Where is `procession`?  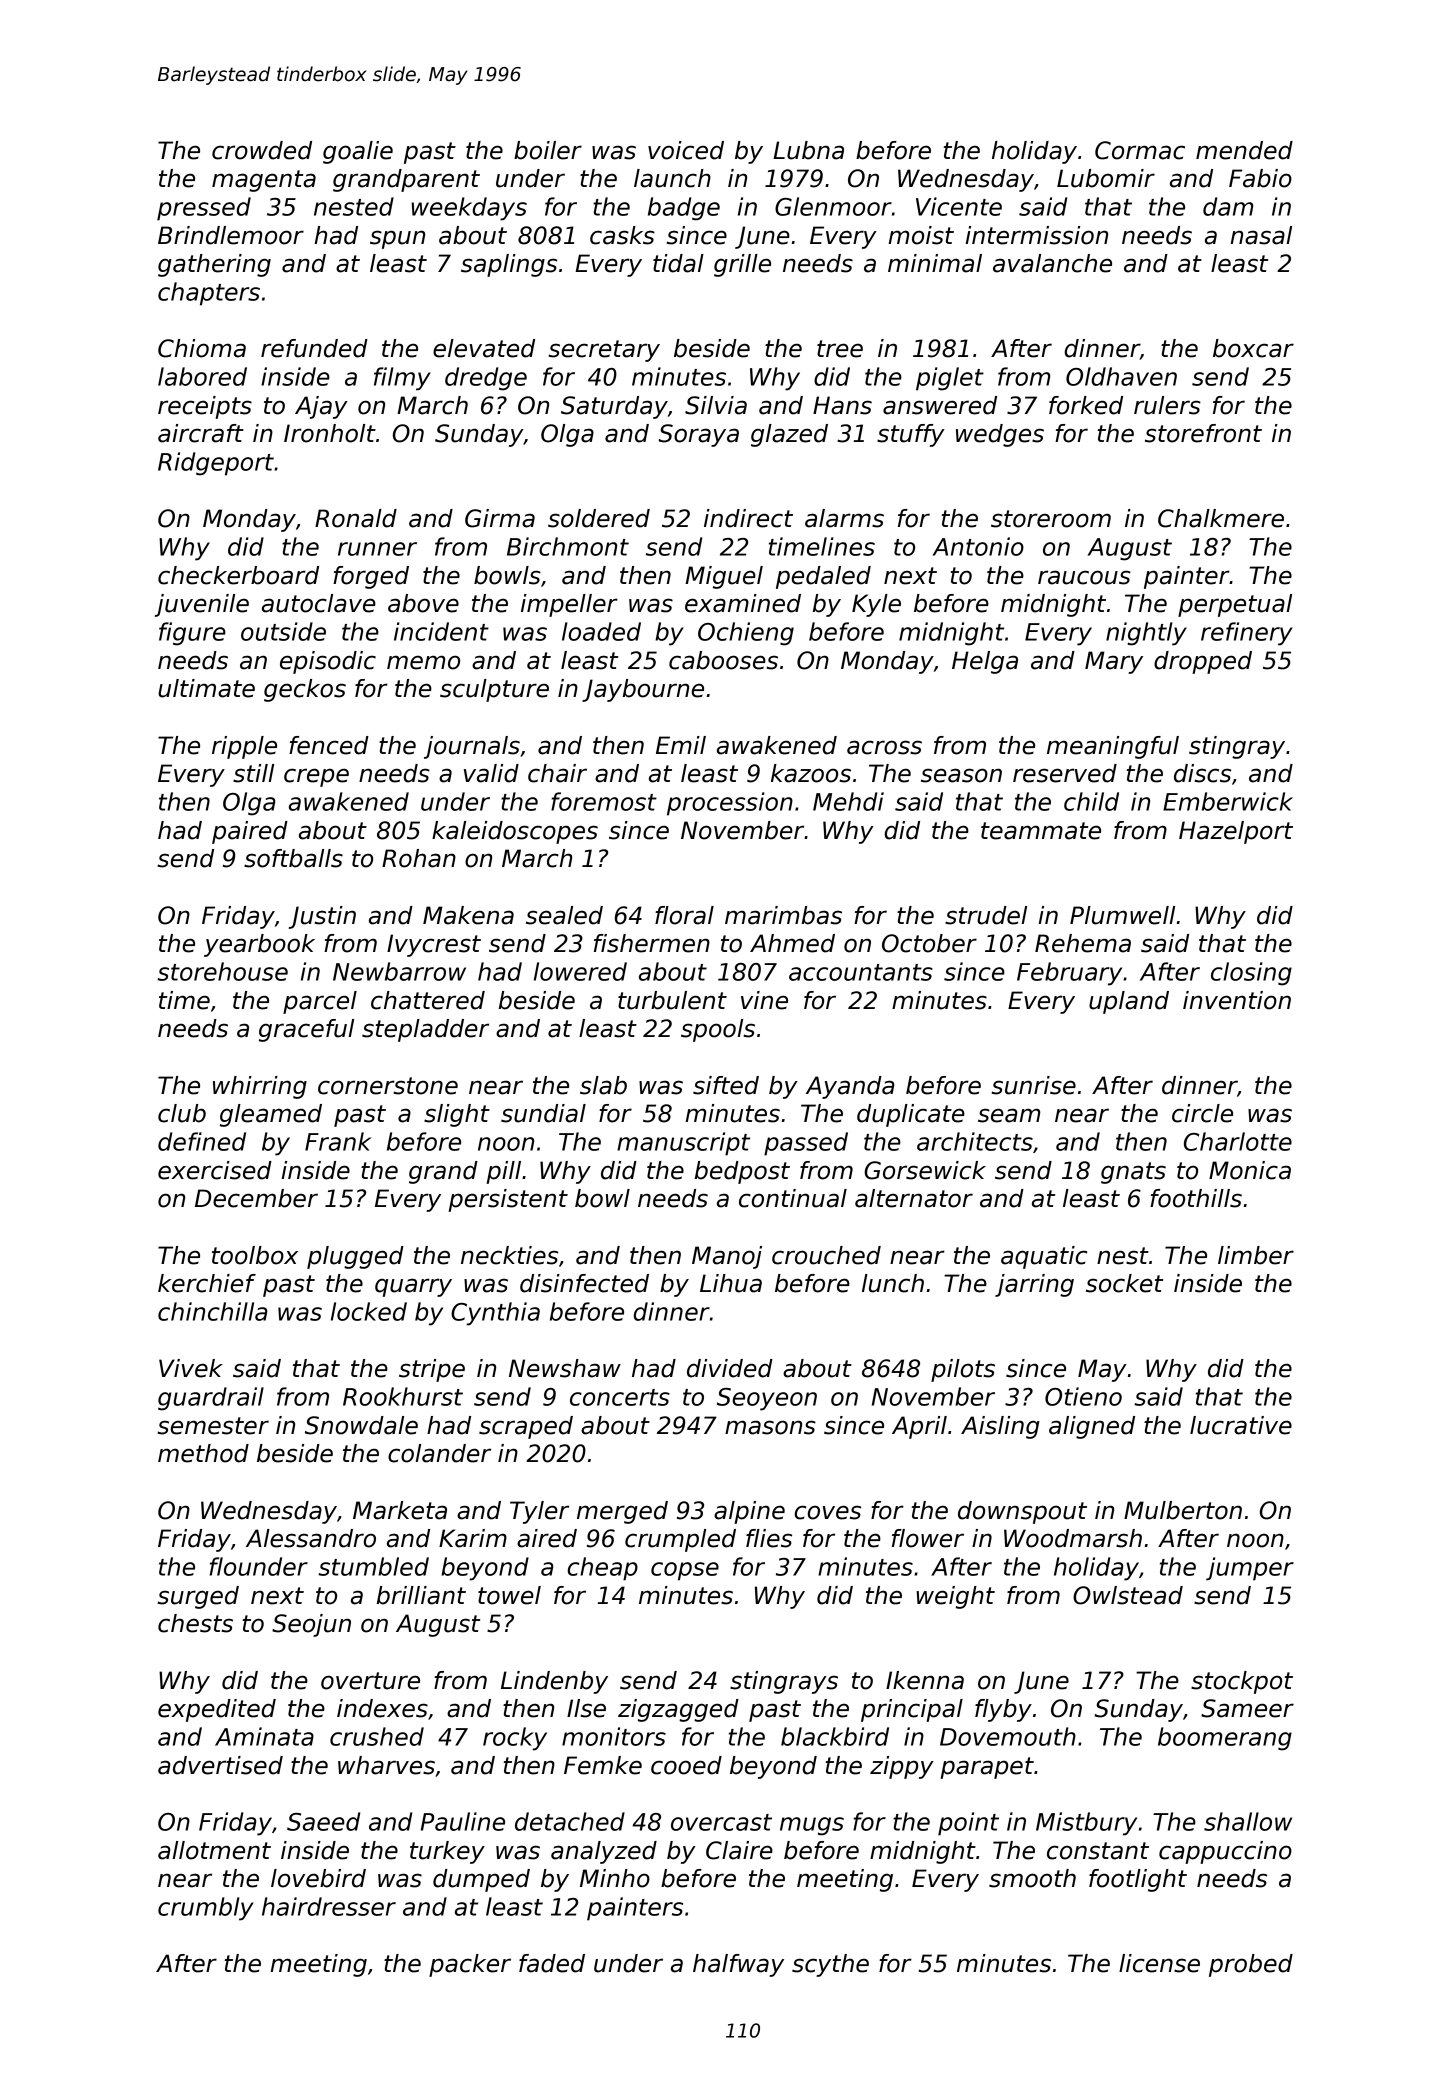 procession is located at coordinates (730, 804).
